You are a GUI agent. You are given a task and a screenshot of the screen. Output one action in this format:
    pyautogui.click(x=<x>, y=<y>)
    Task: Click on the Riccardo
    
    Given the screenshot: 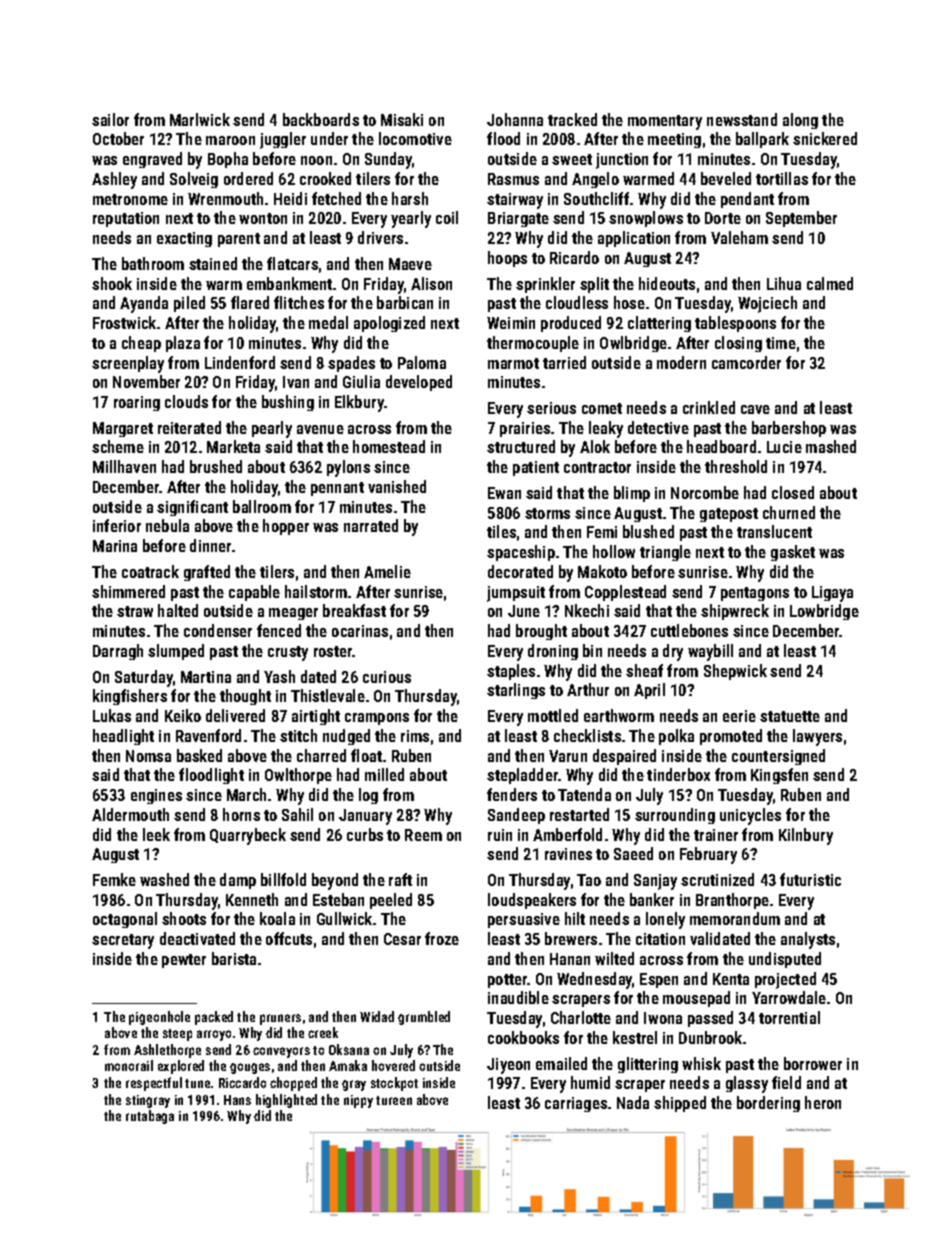 What is the action you would take?
    pyautogui.click(x=242, y=1082)
